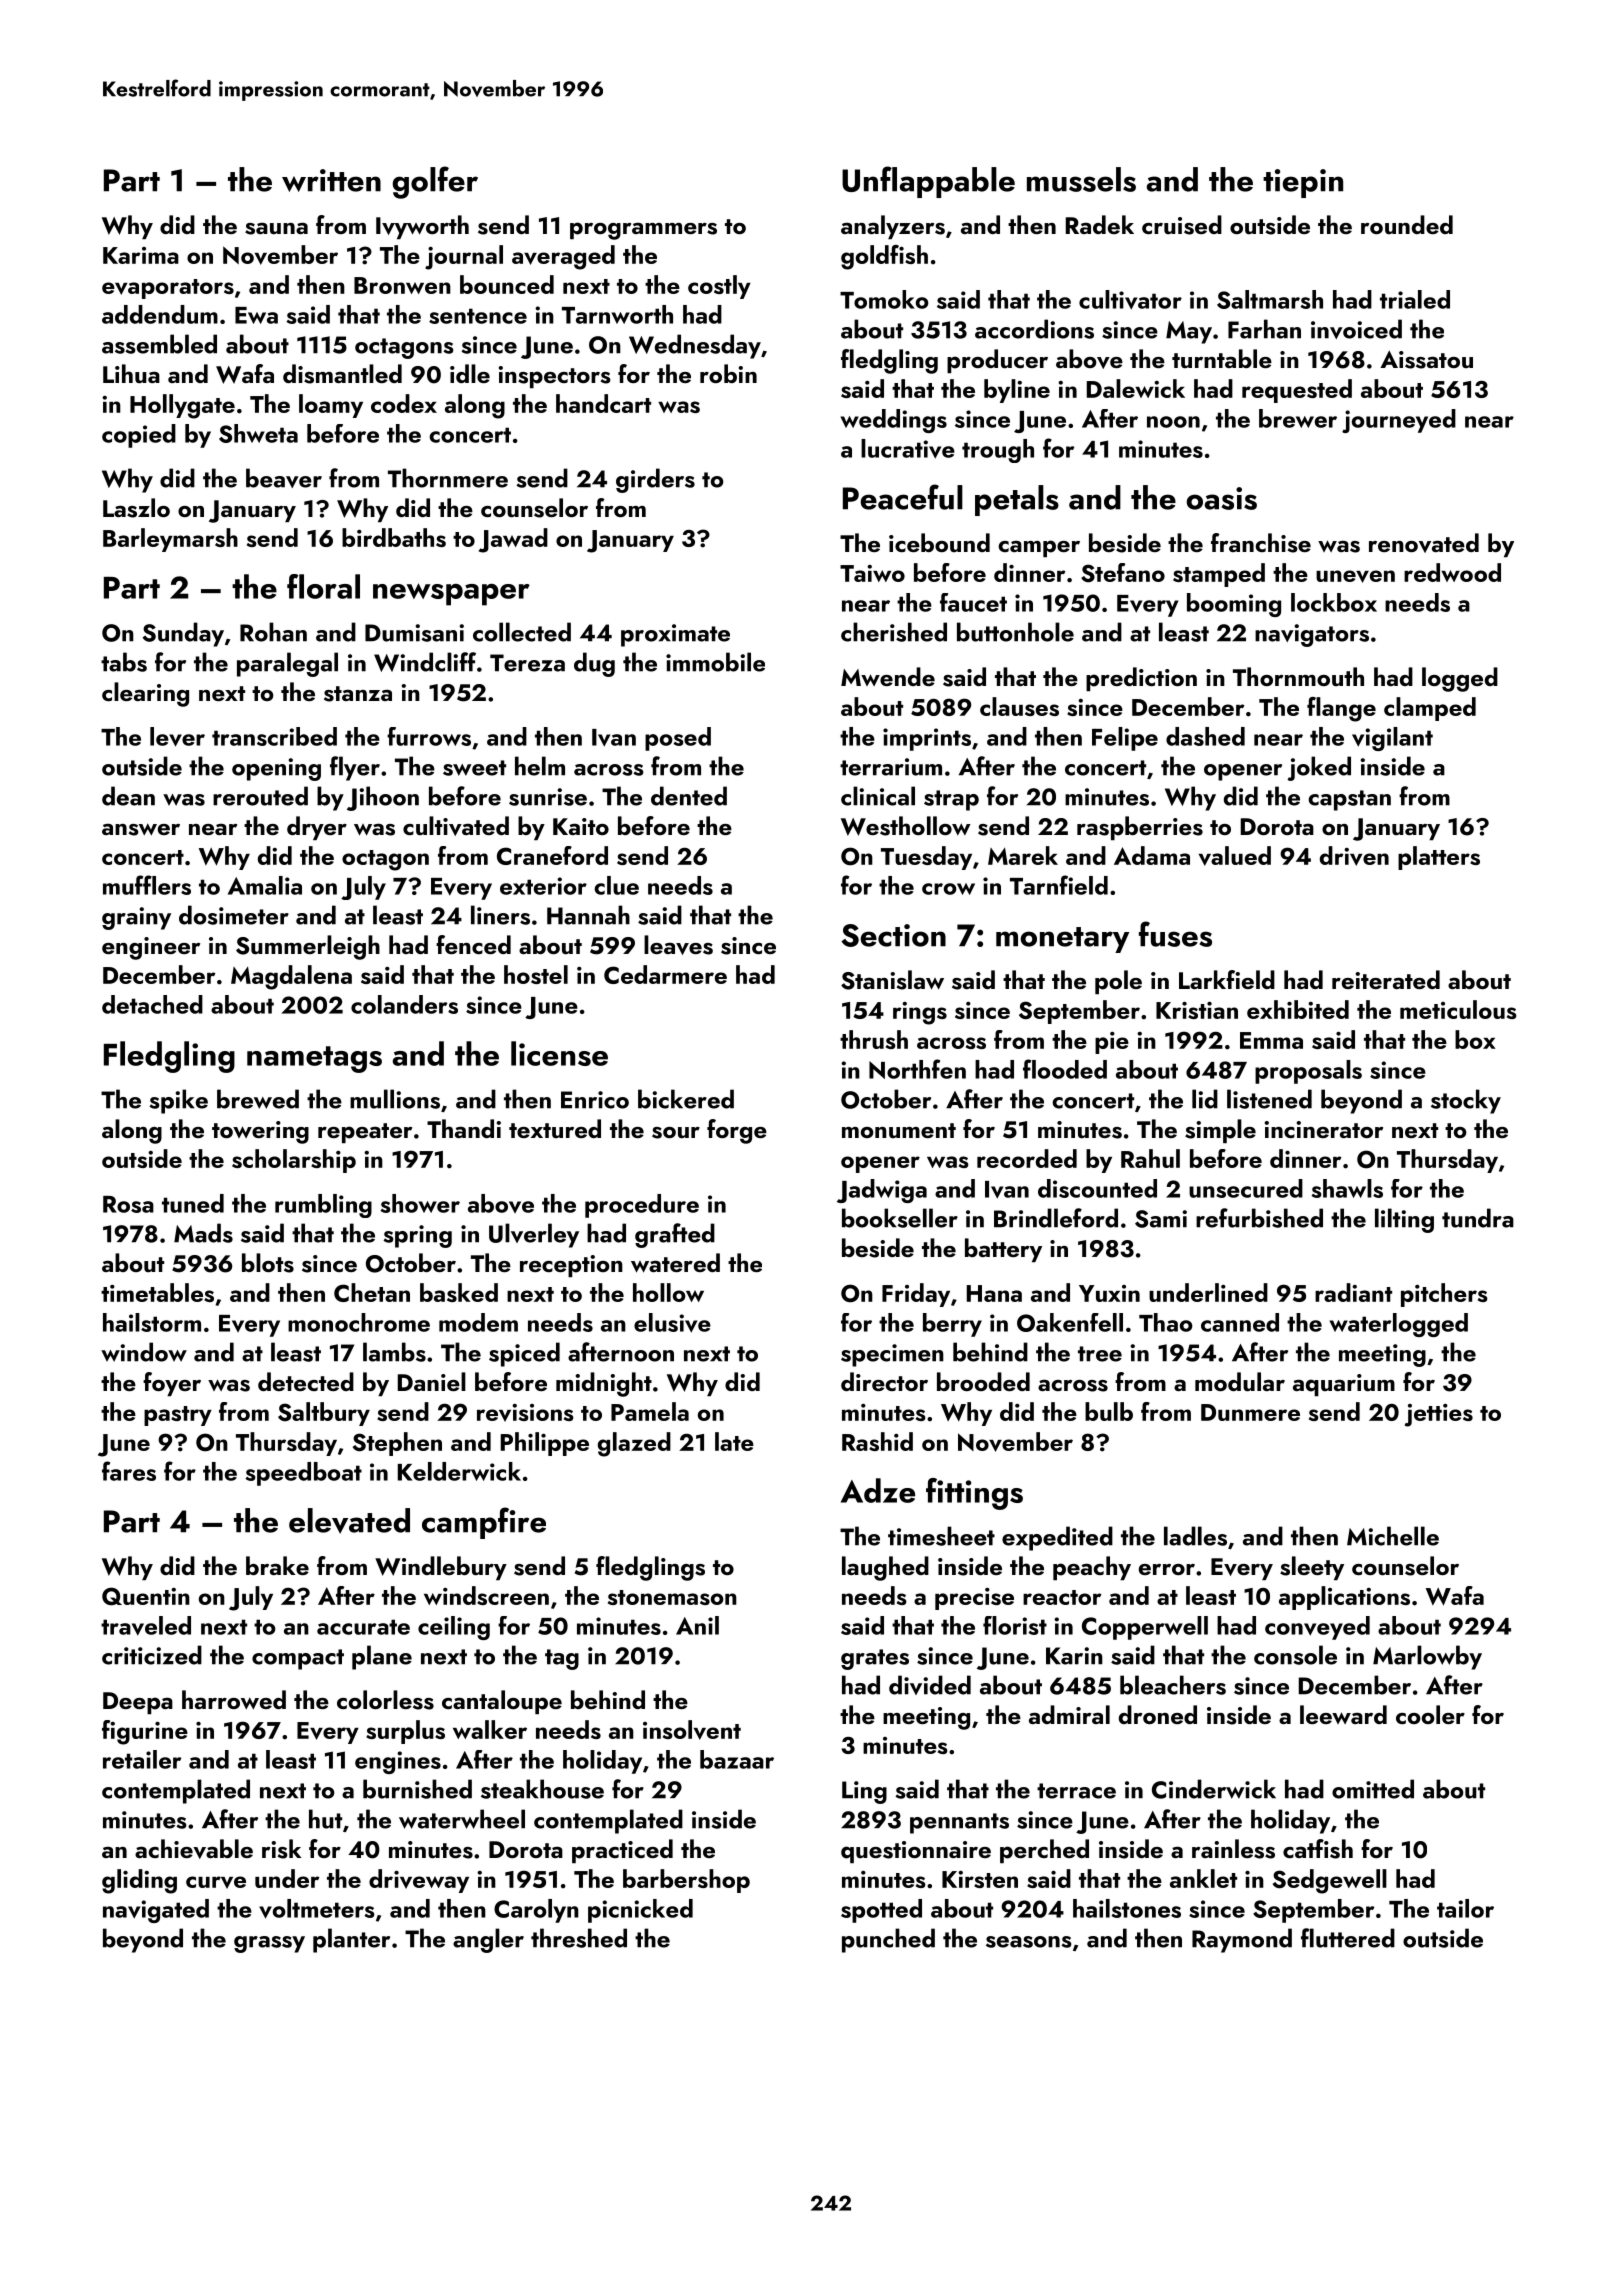 This screenshot has width=1620, height=2292. Describe the element at coordinates (1298, 1009) in the screenshot. I see `exhibited` at that location.
